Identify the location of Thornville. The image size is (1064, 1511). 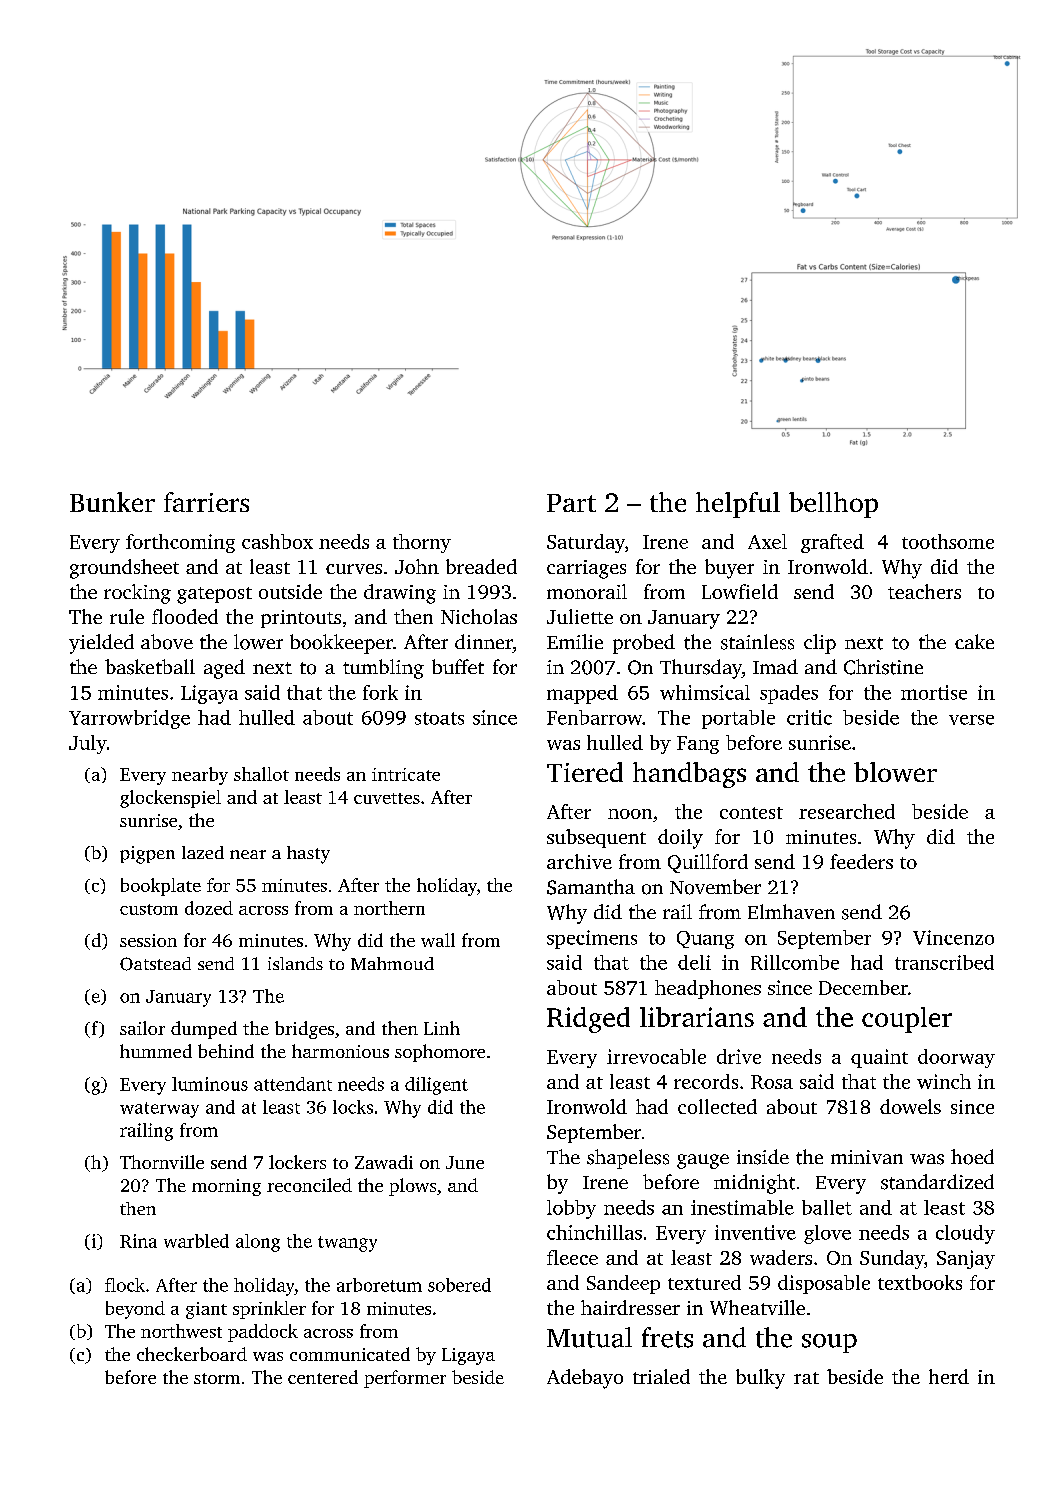
(162, 1162).
